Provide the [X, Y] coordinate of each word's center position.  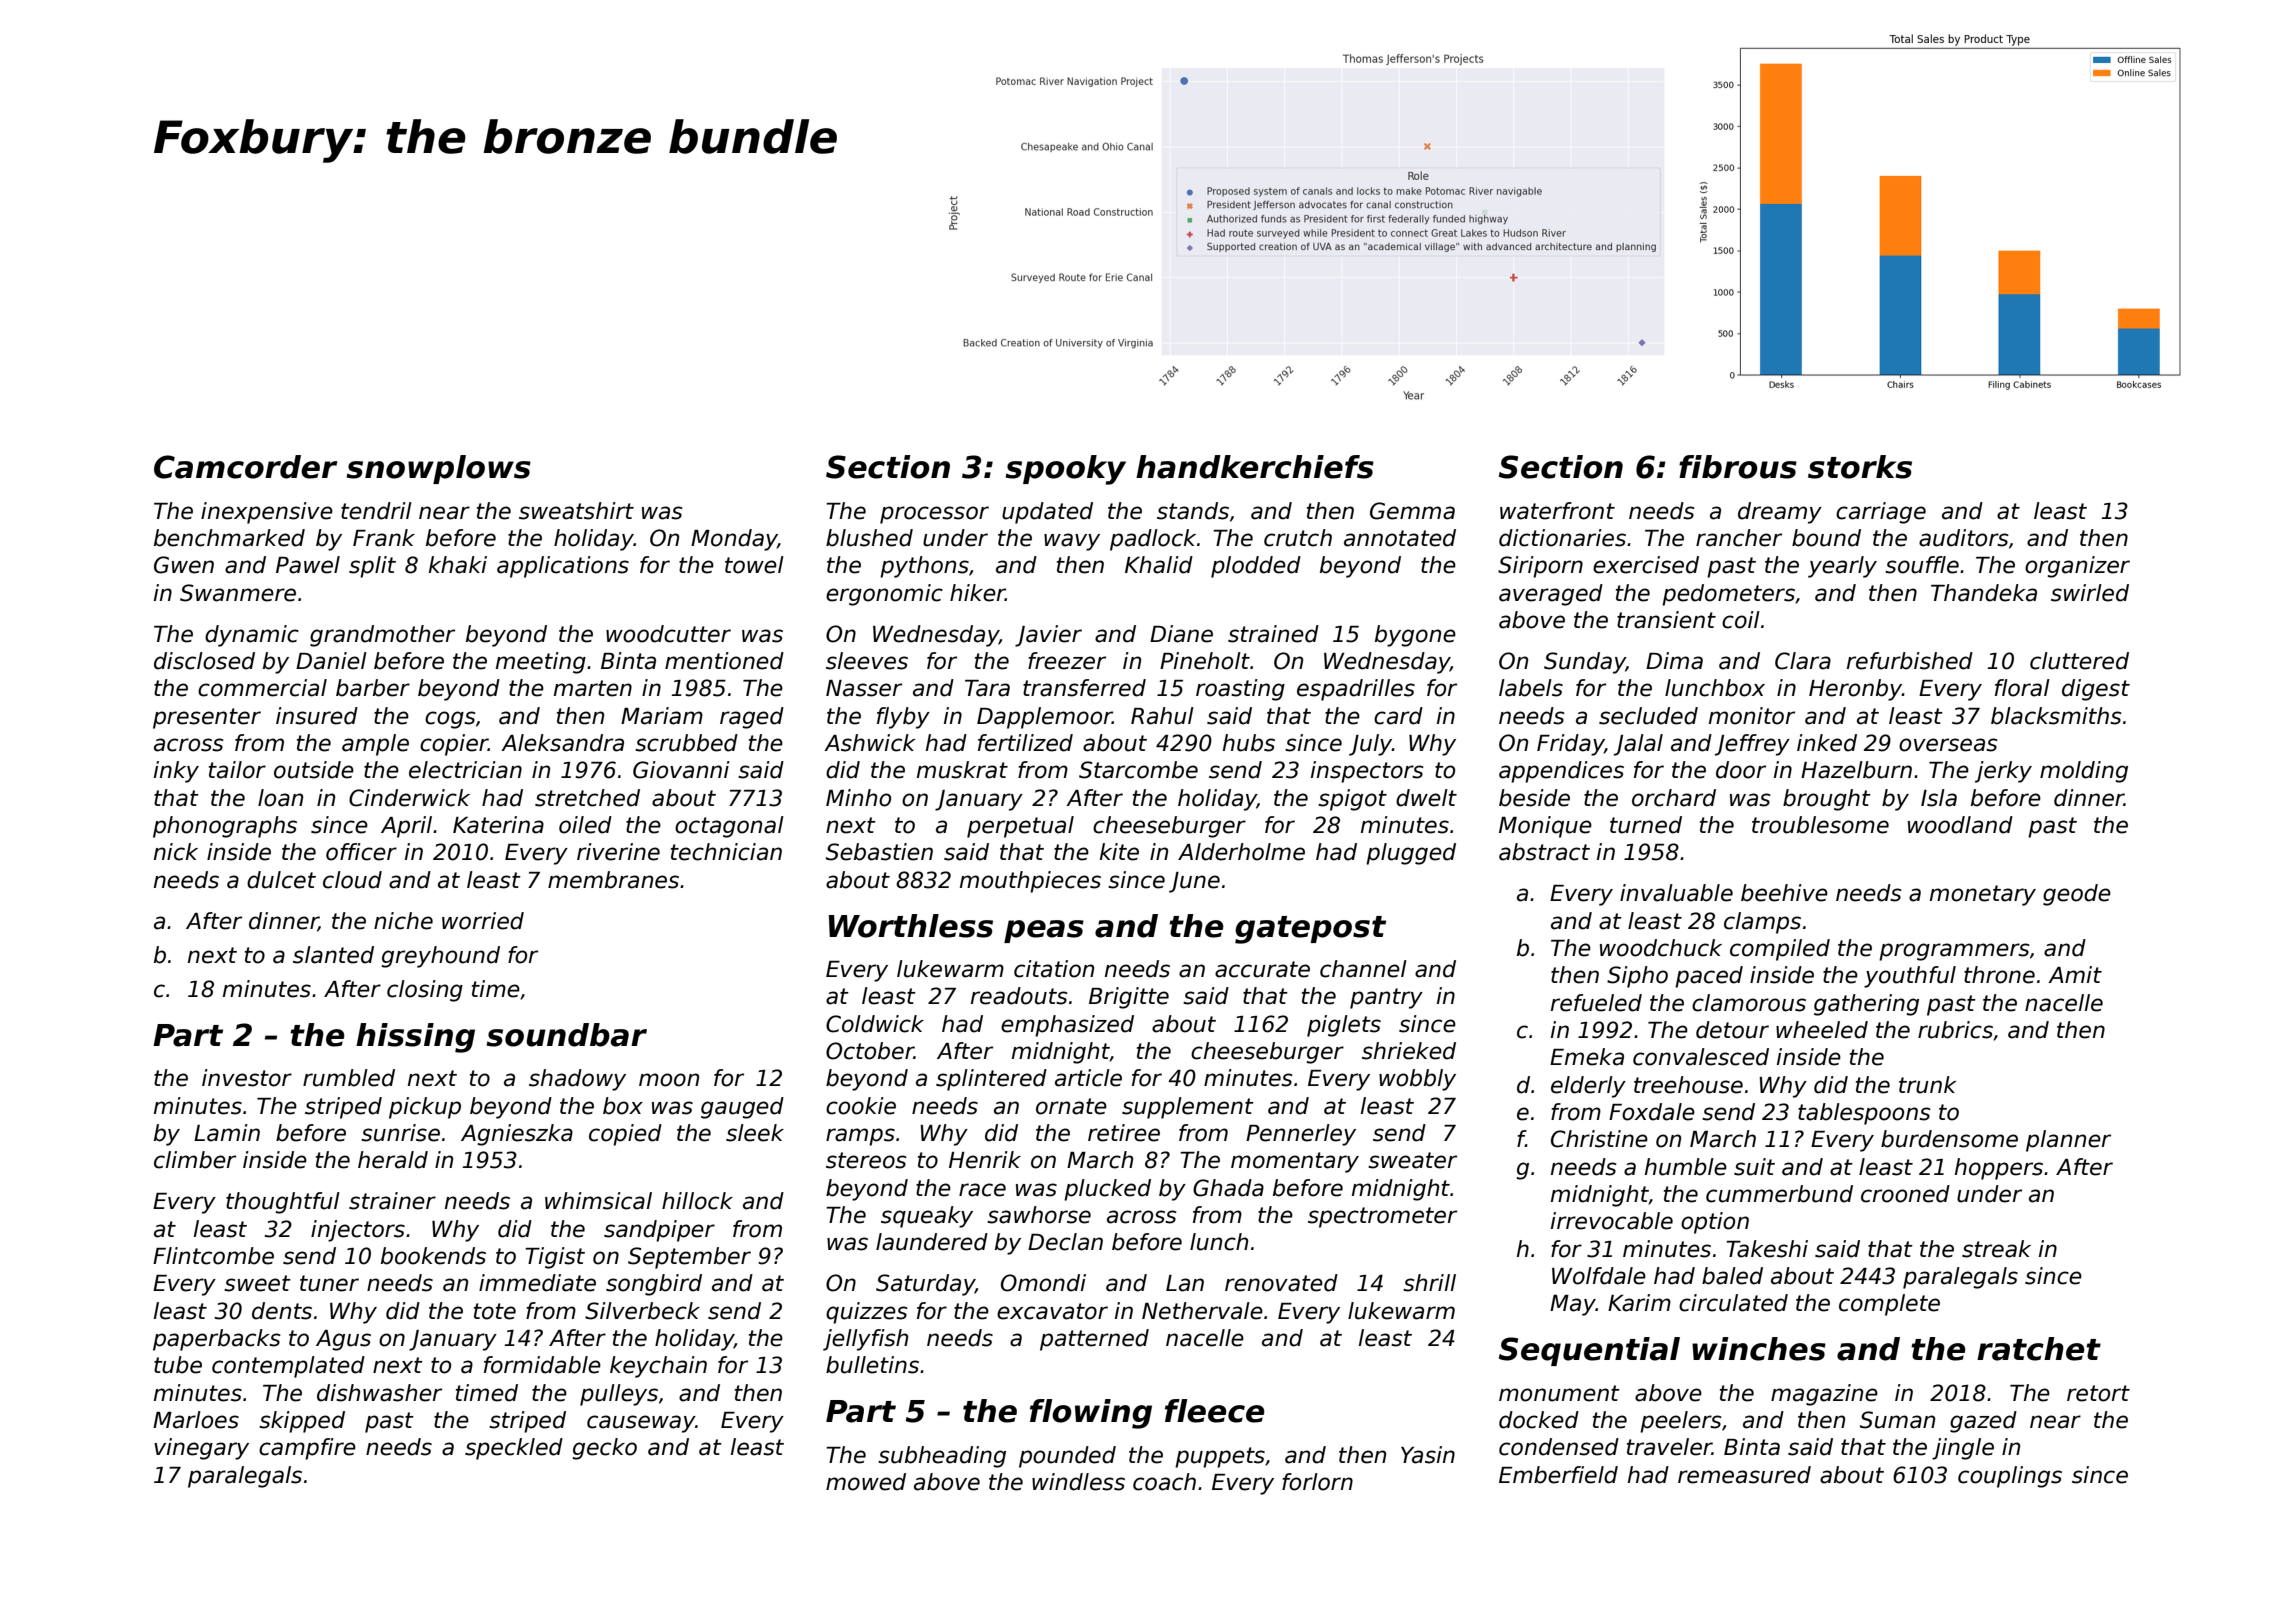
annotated [1400, 538]
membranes [613, 880]
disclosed [204, 661]
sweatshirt [576, 511]
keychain [658, 1367]
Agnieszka [517, 1135]
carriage [1881, 513]
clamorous [1749, 1003]
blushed [869, 538]
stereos [866, 1160]
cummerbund [1779, 1194]
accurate [1262, 969]
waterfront [1557, 511]
